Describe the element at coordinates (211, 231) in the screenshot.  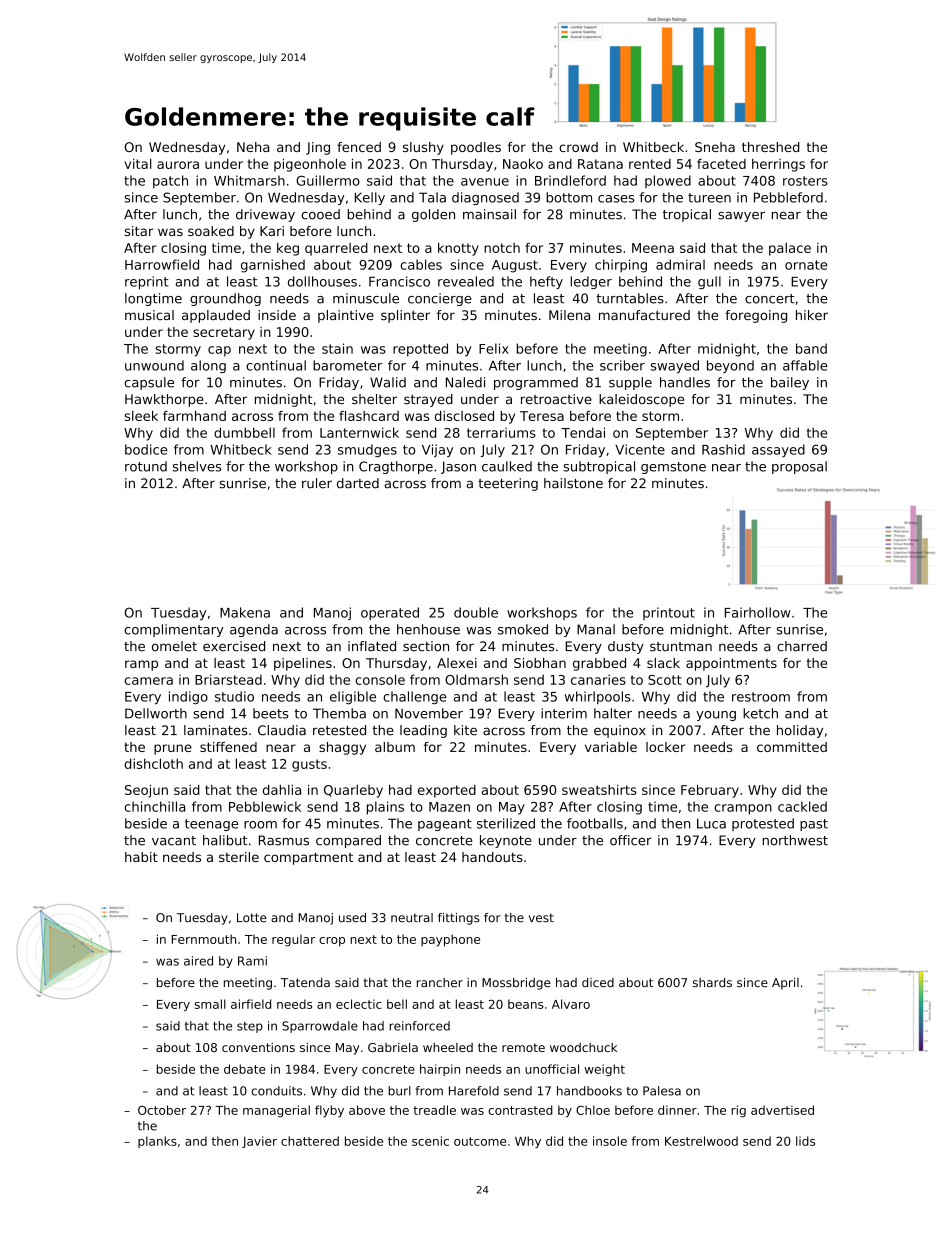
I see `soaked` at that location.
